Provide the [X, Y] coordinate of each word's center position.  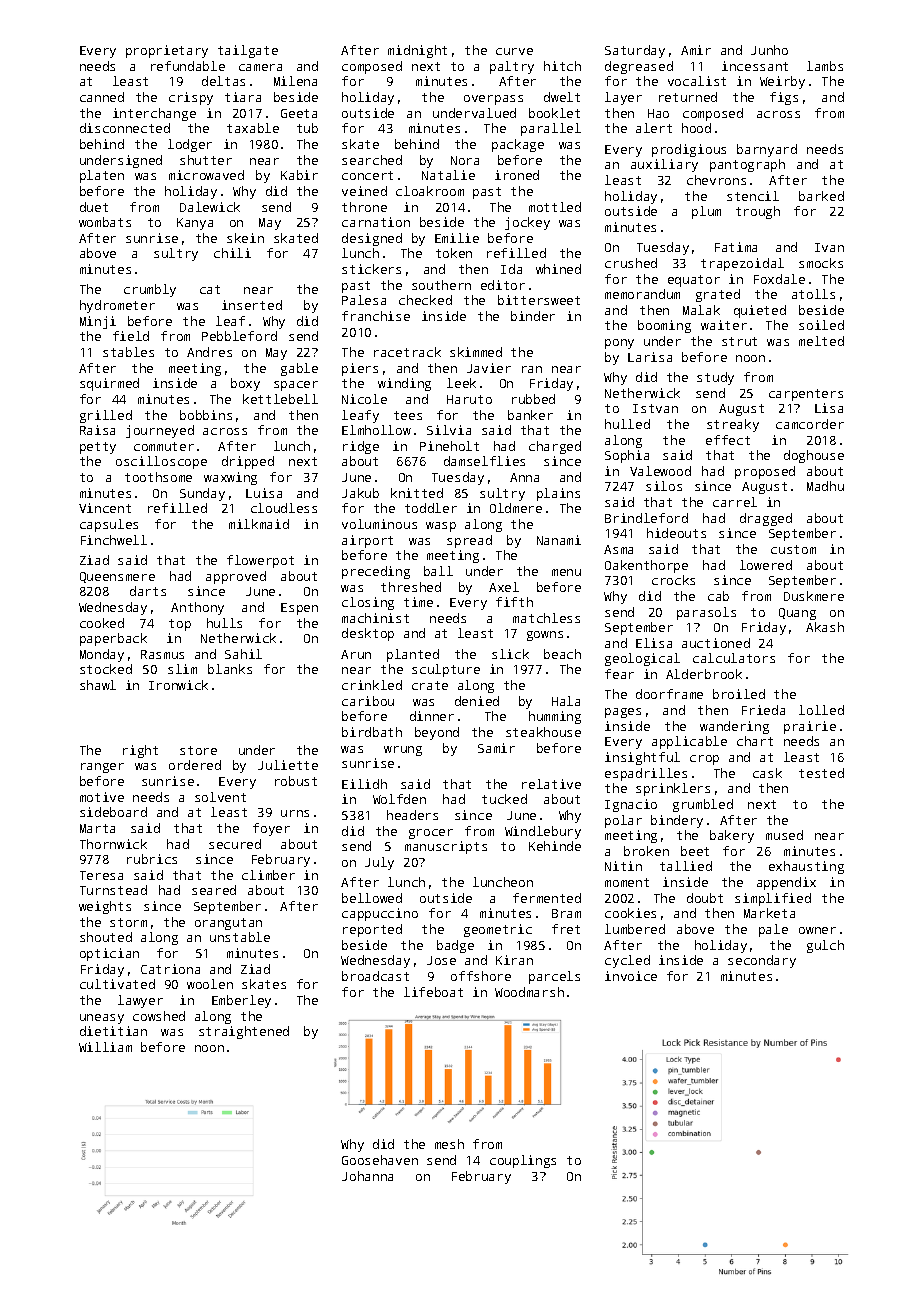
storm [128, 922]
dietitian [113, 1031]
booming [664, 326]
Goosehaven [380, 1160]
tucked [504, 799]
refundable [188, 66]
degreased [639, 67]
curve [514, 51]
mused [784, 835]
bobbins [206, 415]
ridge [361, 447]
